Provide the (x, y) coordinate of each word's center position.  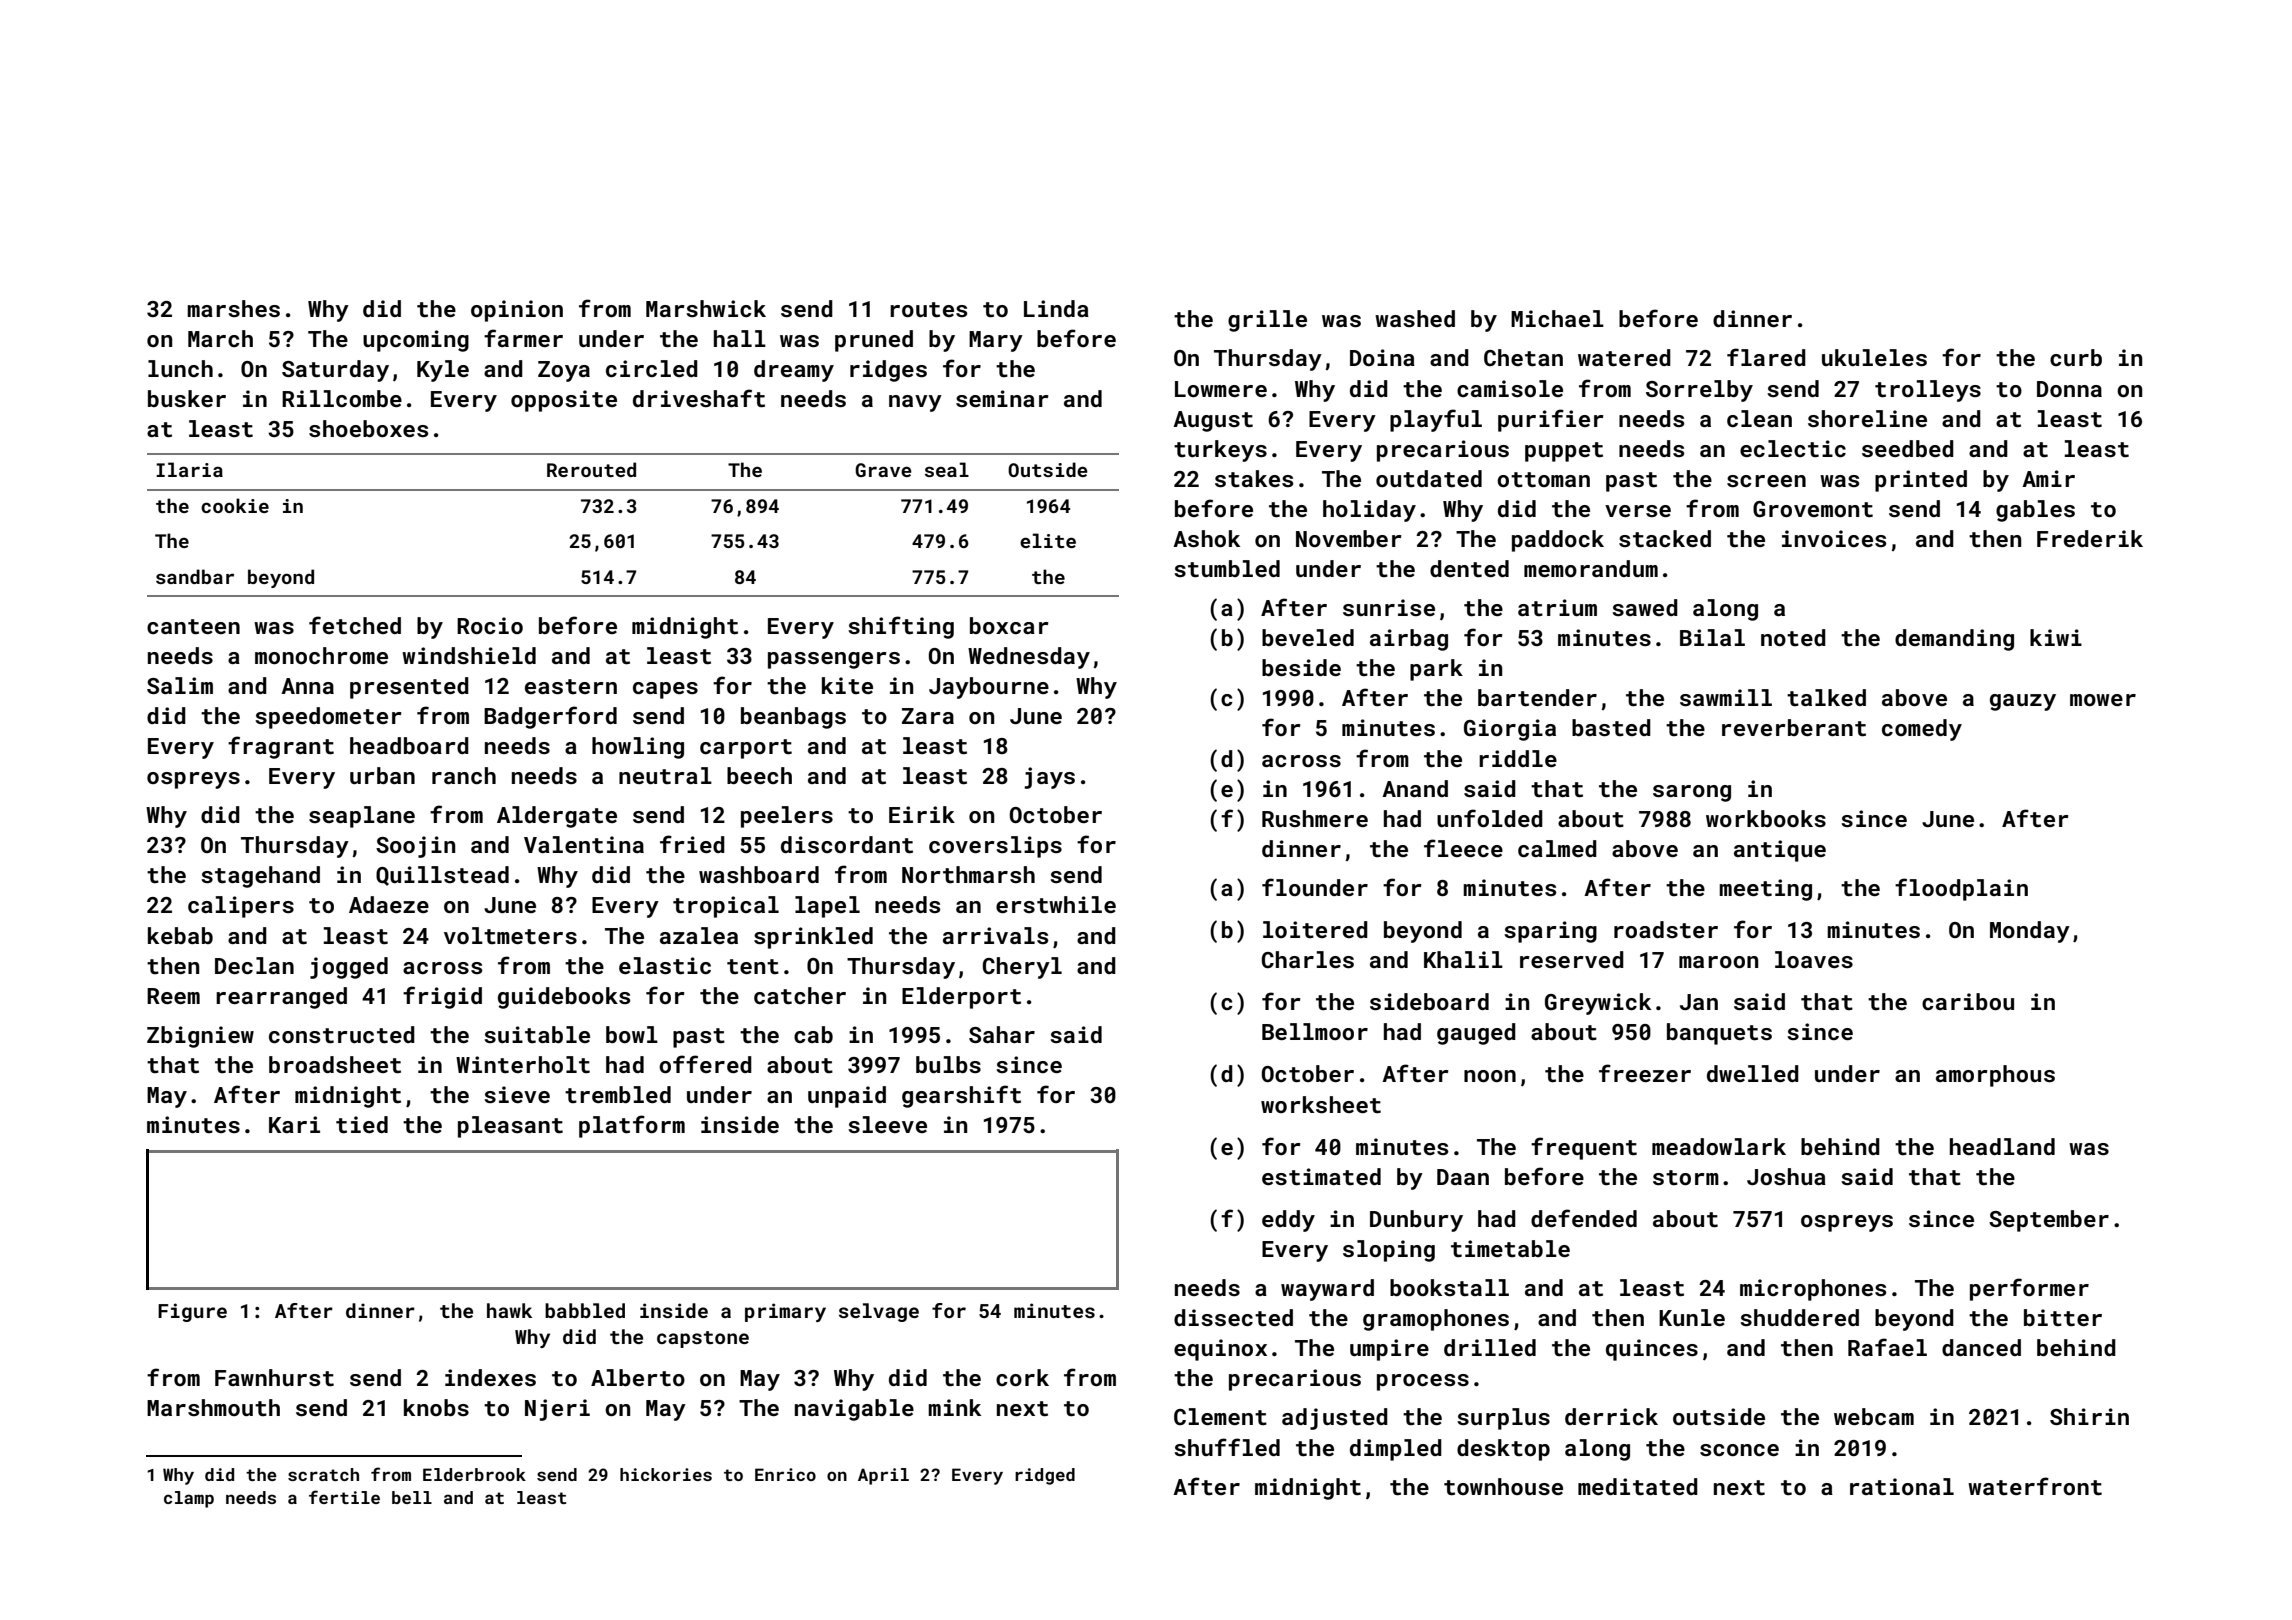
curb (2076, 357)
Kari (294, 1124)
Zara (928, 716)
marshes (233, 308)
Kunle (1692, 1317)
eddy (1288, 1221)
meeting (1765, 890)
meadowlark (1719, 1146)
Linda (1056, 308)
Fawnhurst (274, 1377)
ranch (464, 775)
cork (1022, 1377)
